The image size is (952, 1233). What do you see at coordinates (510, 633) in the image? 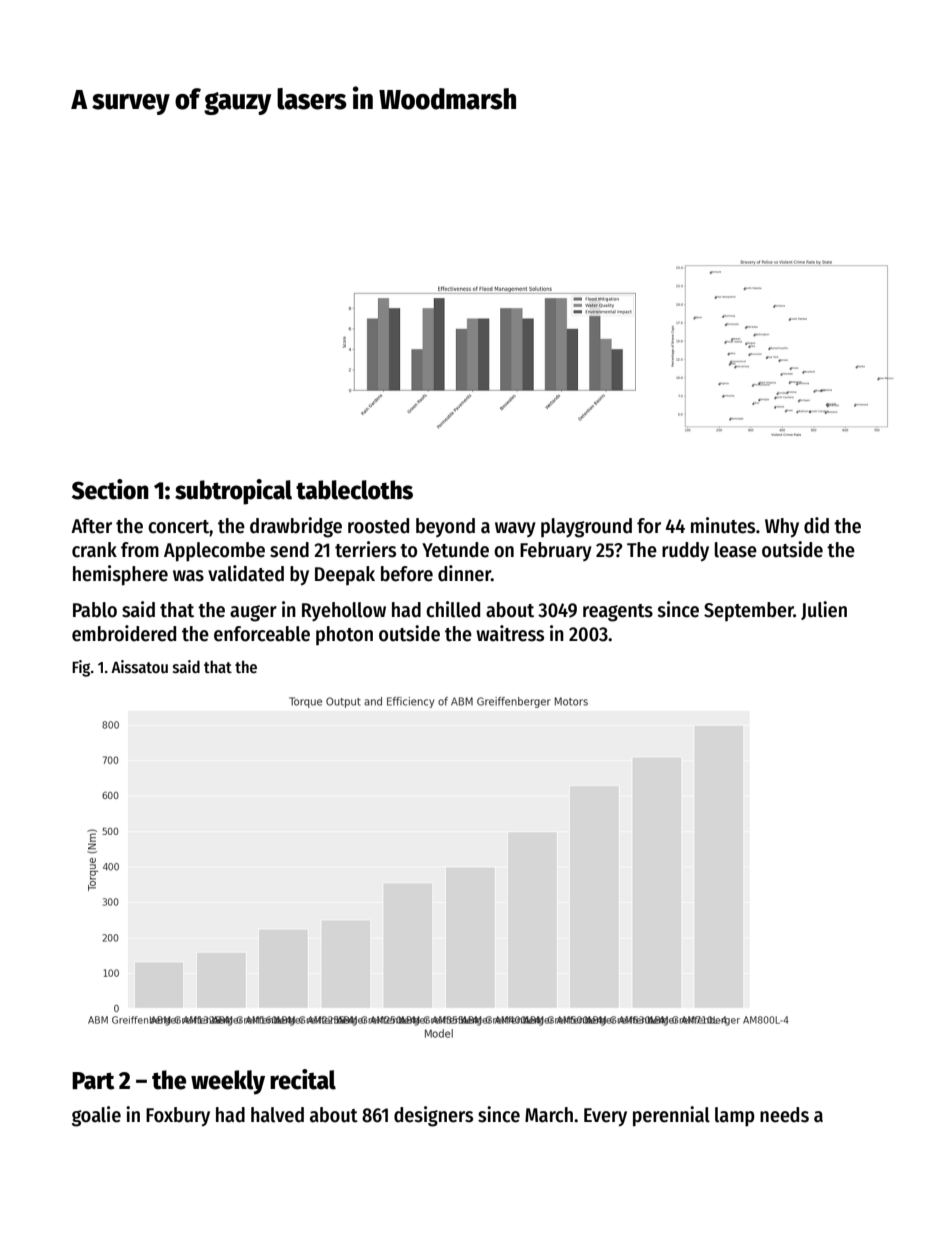
I see `waitress` at bounding box center [510, 633].
